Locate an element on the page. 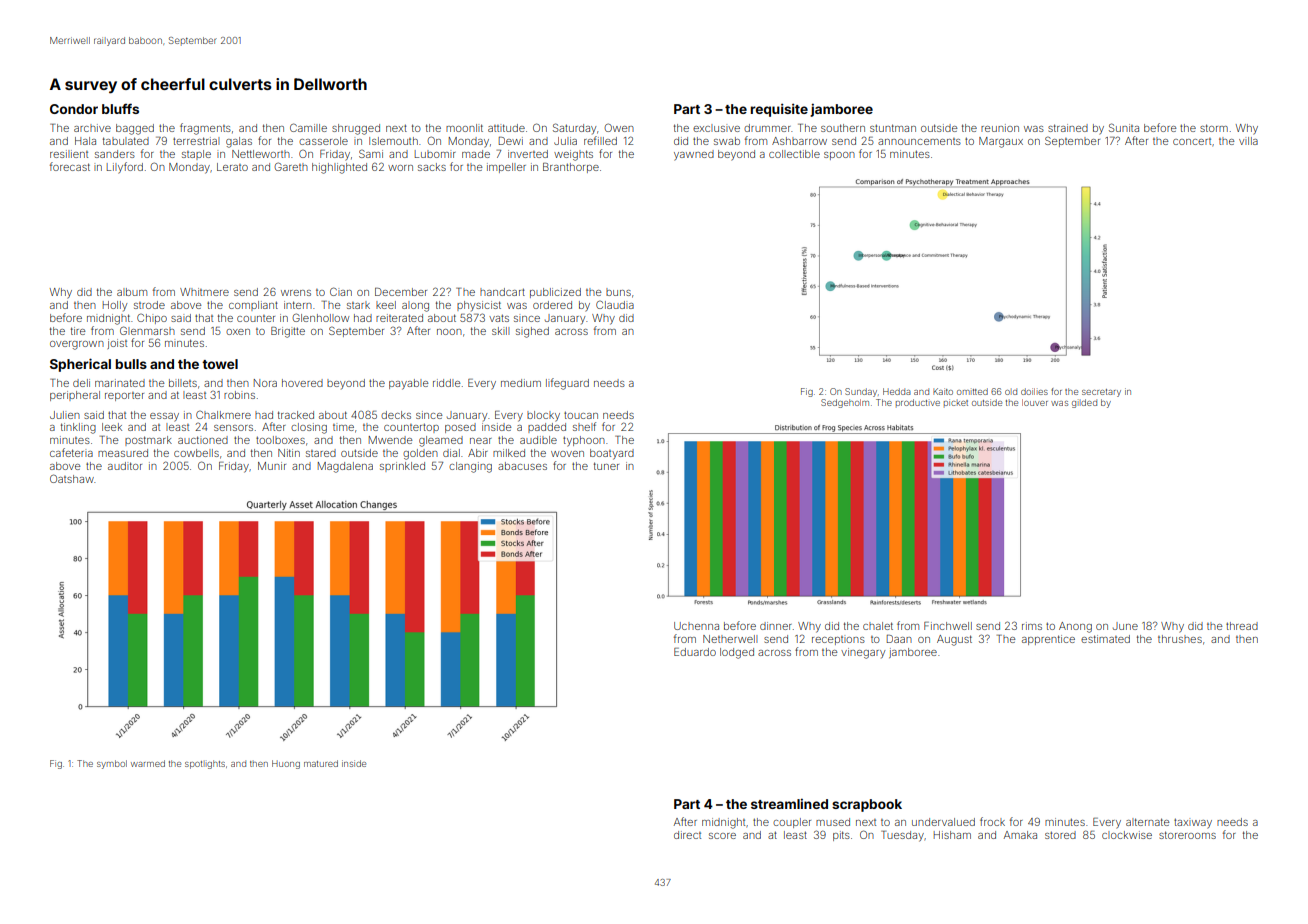  bluffs is located at coordinates (120, 108).
